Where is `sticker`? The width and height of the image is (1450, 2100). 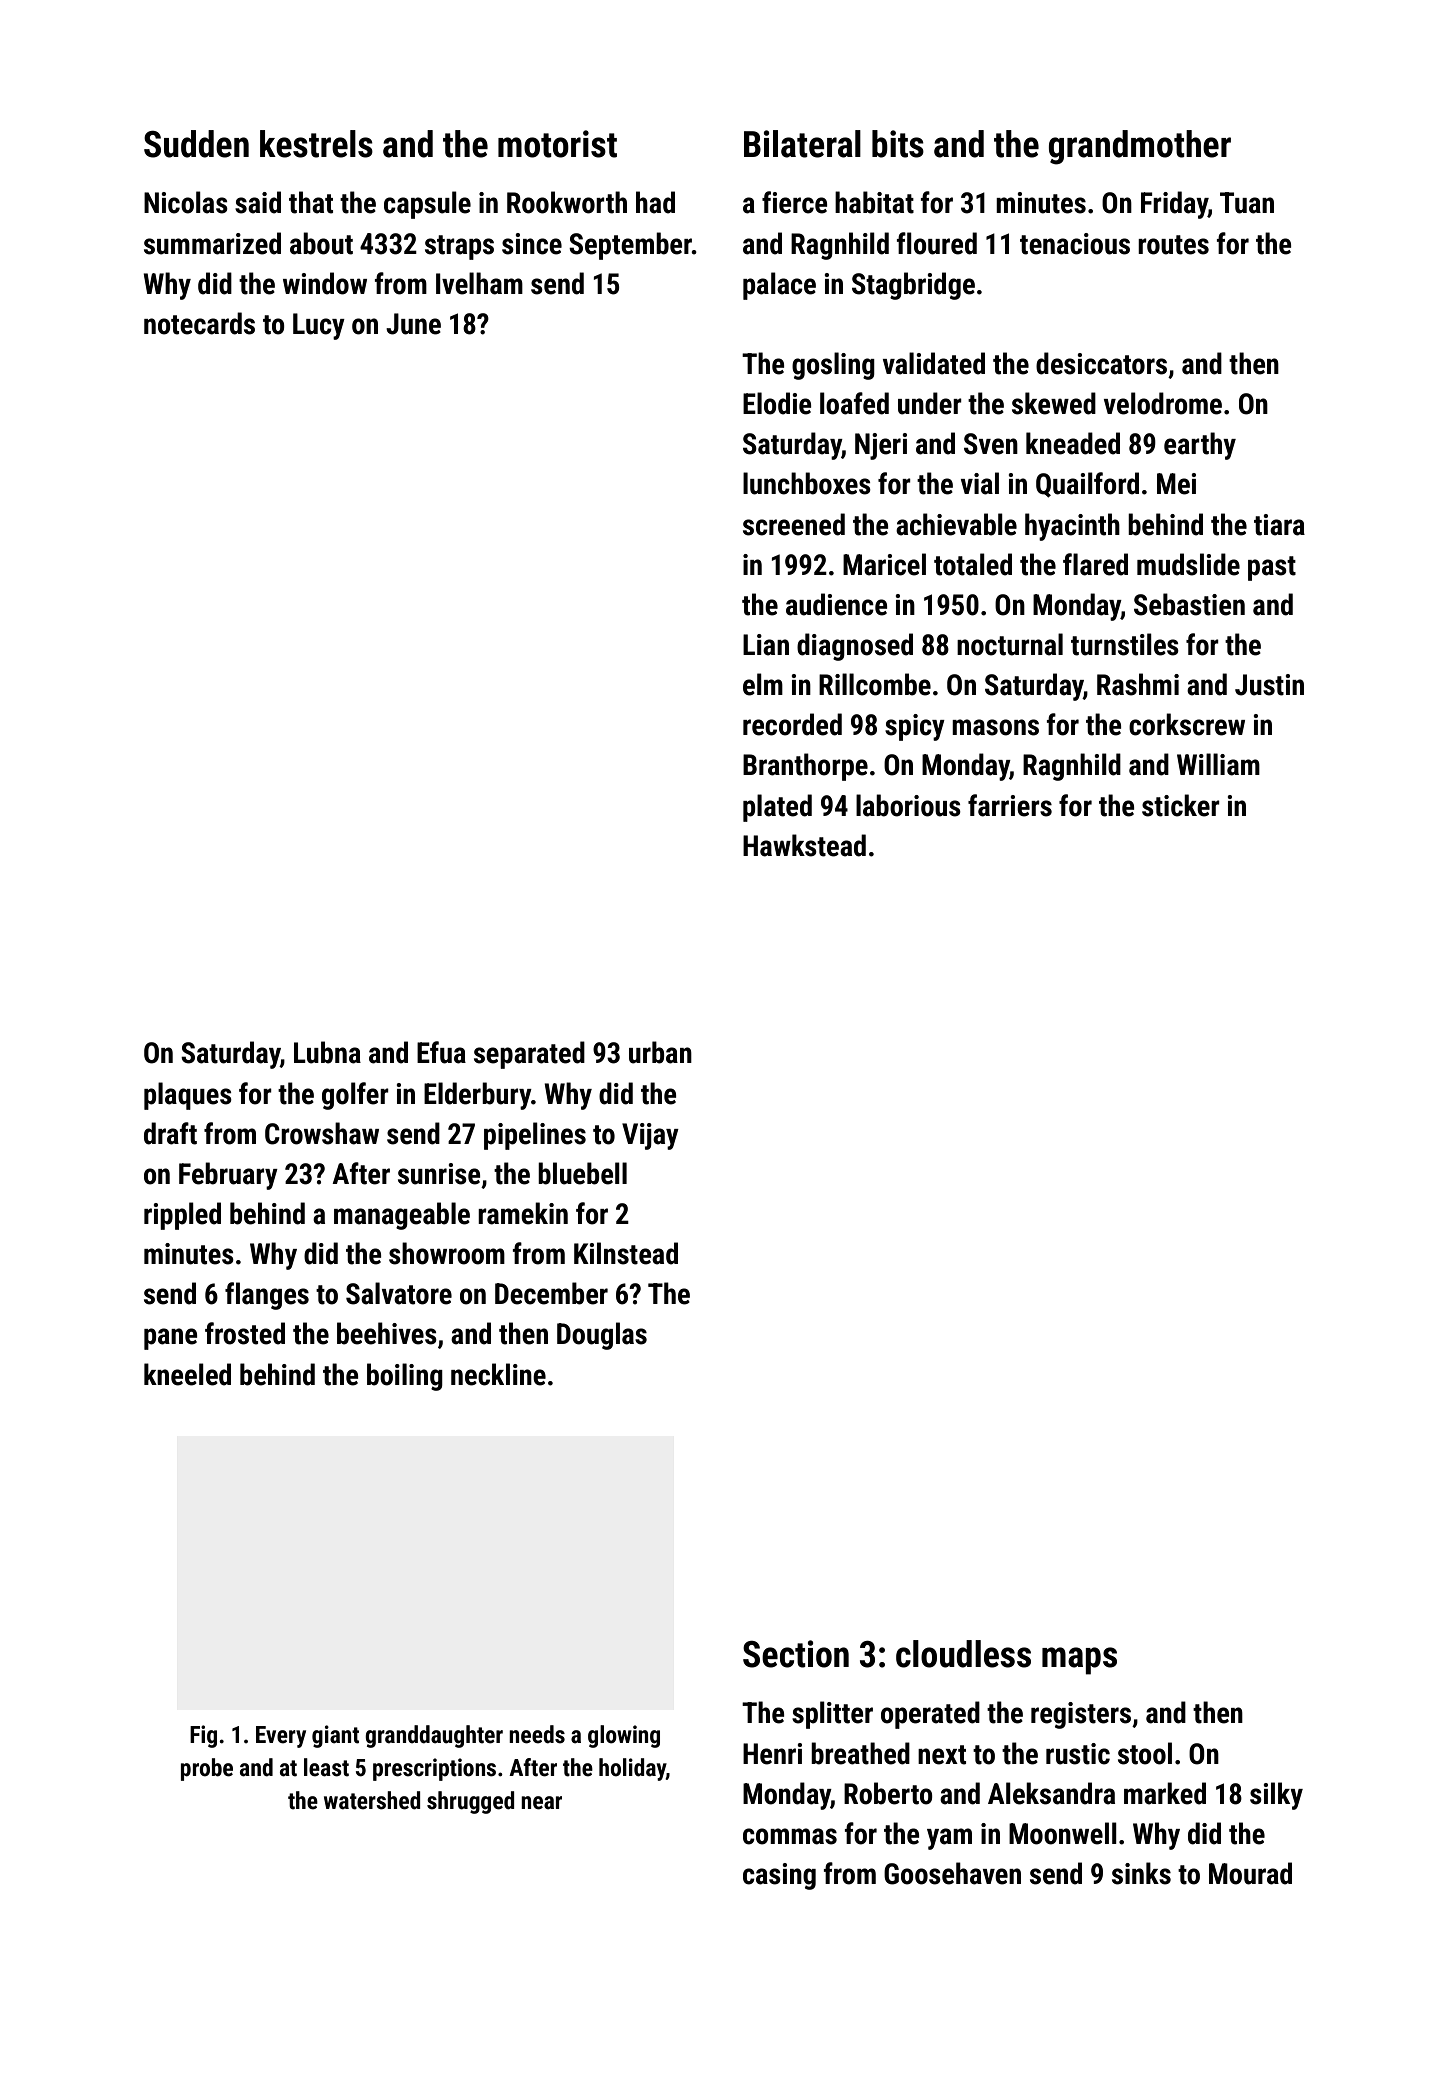
sticker is located at coordinates (1181, 805).
